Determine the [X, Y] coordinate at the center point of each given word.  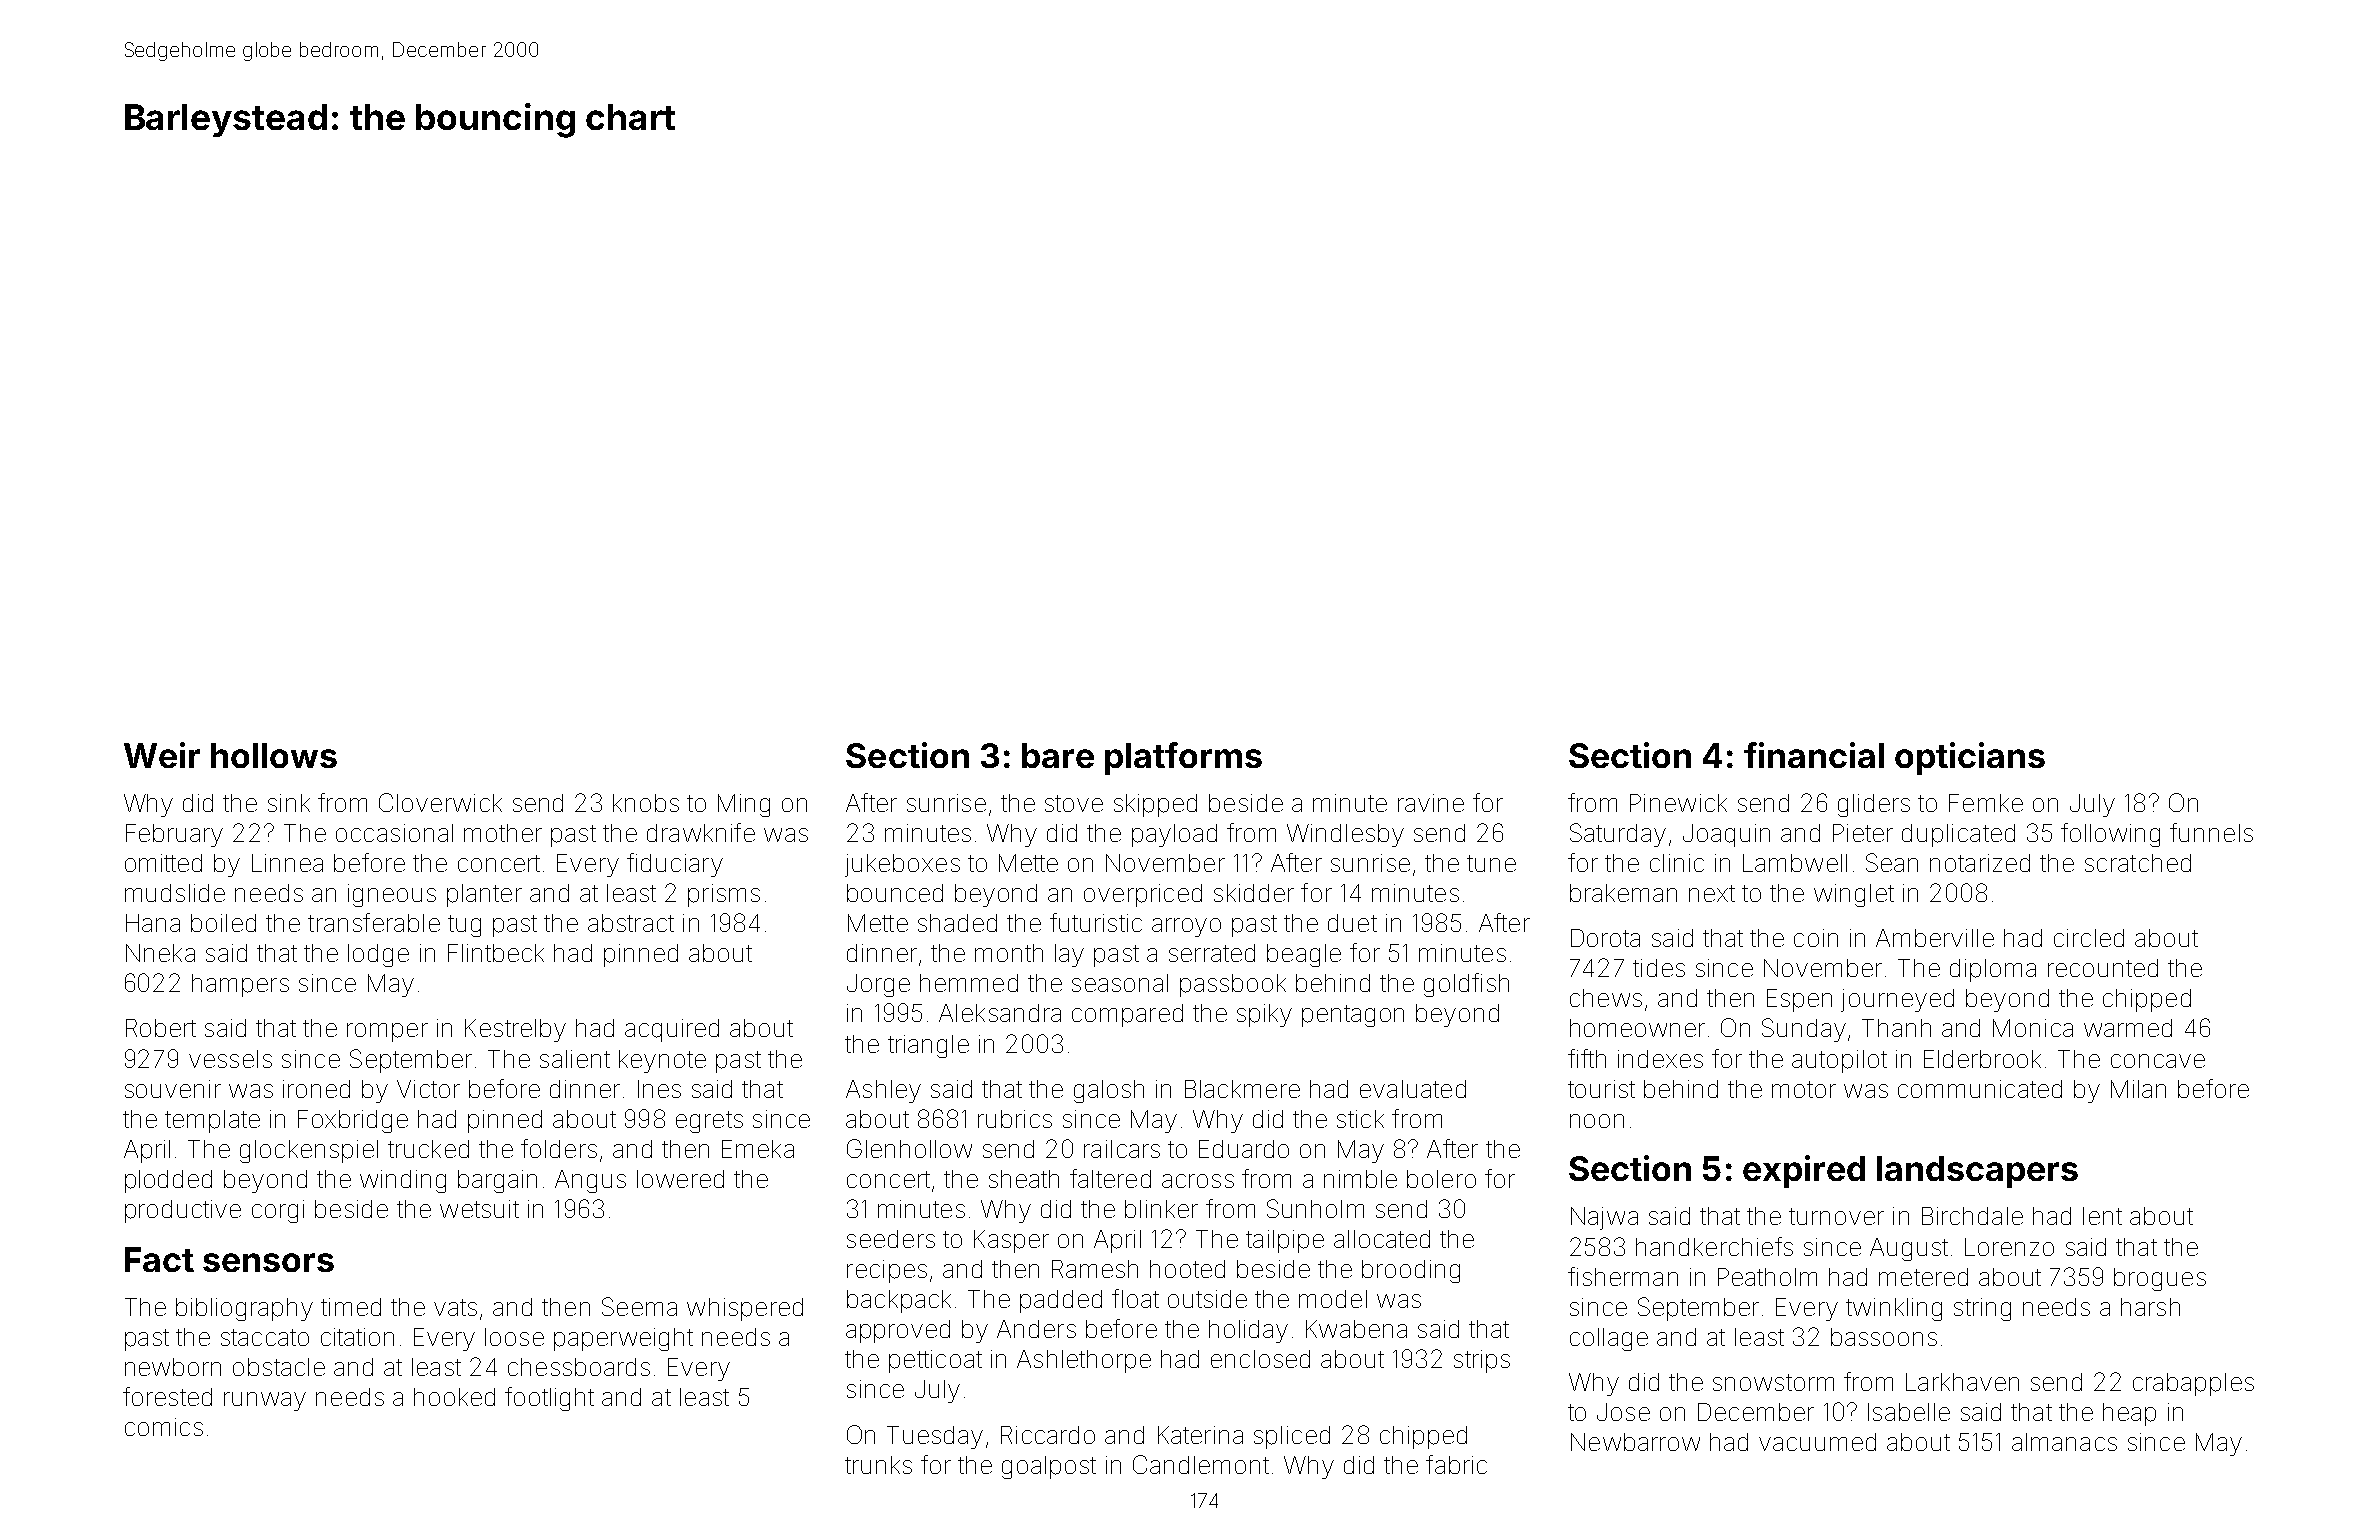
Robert [161, 1028]
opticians [1970, 758]
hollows [274, 755]
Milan [2138, 1089]
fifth [1587, 1058]
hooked [454, 1397]
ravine [1431, 803]
